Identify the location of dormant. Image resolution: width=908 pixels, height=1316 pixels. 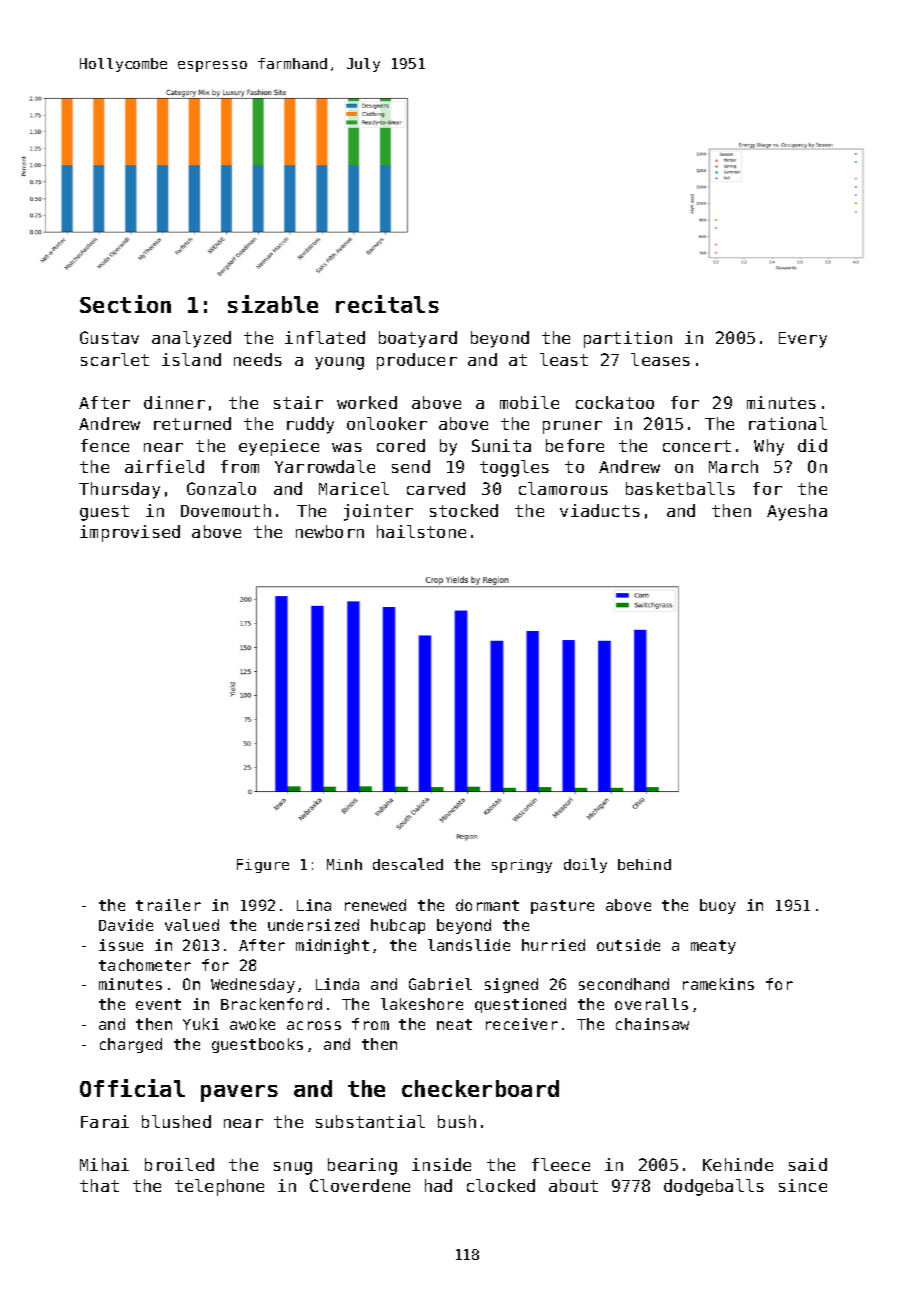
(487, 905).
